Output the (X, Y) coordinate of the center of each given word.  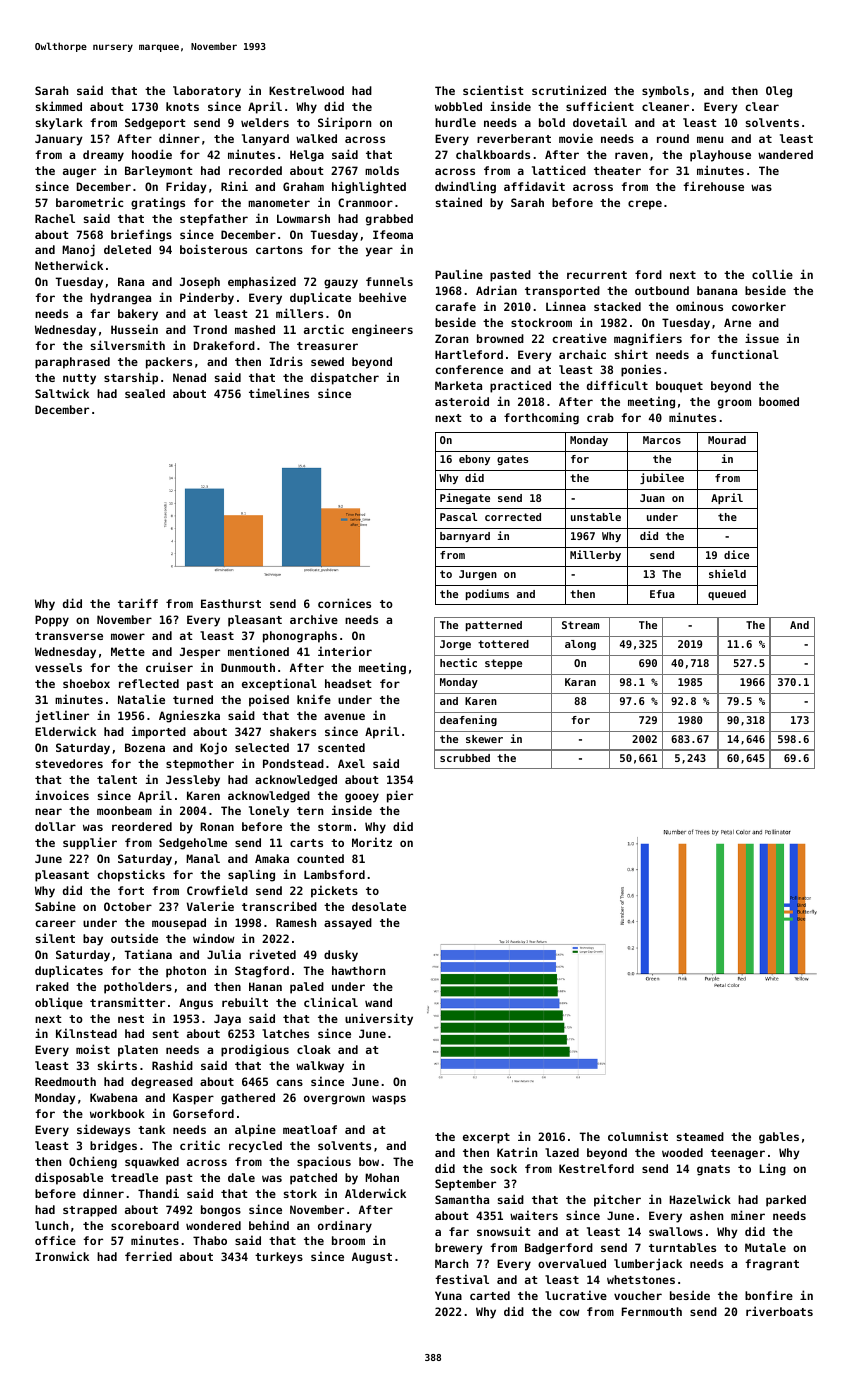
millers (299, 313)
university (379, 1019)
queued (727, 595)
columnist (638, 1136)
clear (762, 106)
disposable (69, 1178)
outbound (662, 290)
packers (169, 363)
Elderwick (65, 731)
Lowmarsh (303, 218)
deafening (468, 720)
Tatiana (148, 954)
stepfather (214, 220)
